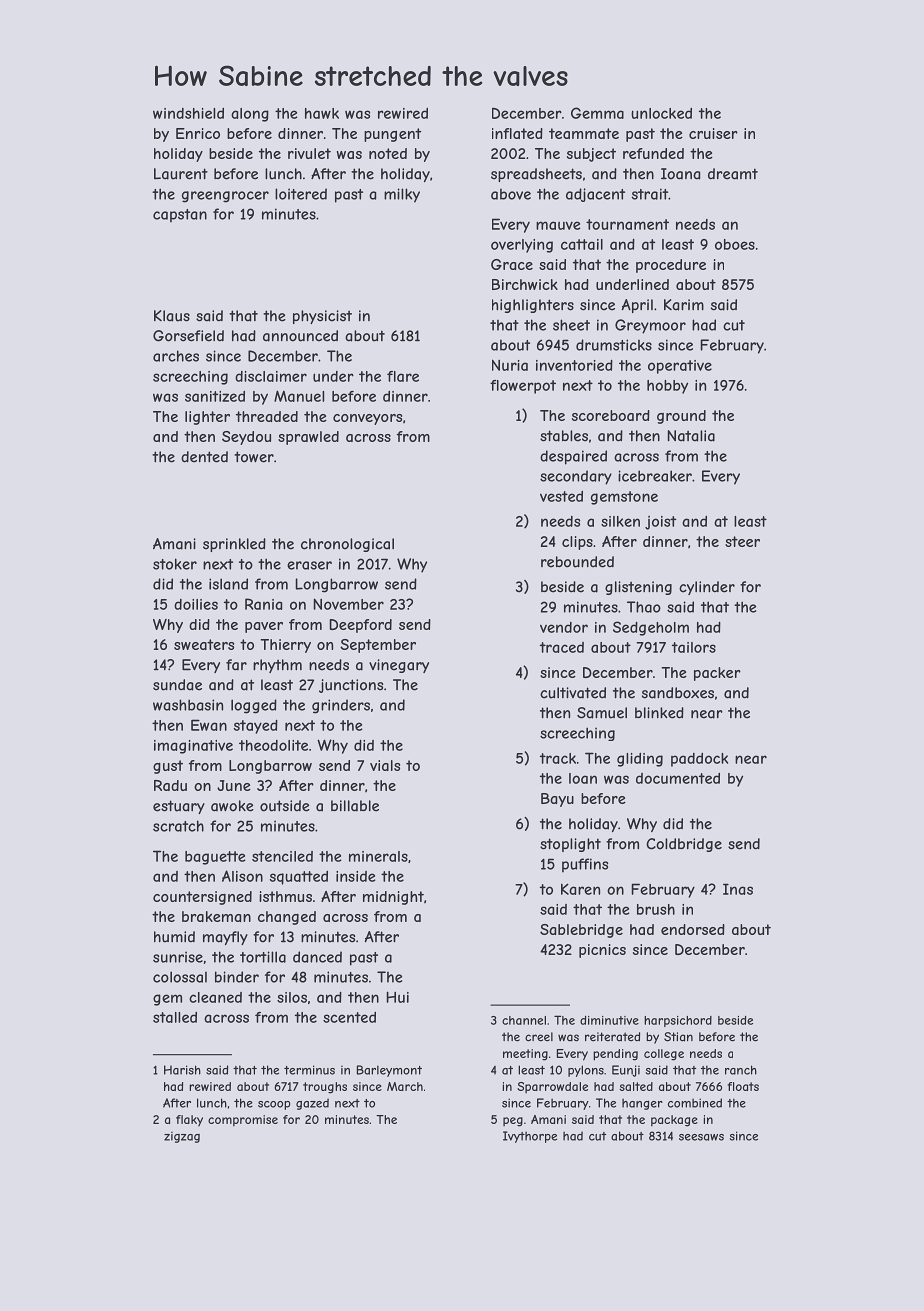 This document has height=1311, width=924. I want to click on Ivythorpe, so click(530, 1137).
